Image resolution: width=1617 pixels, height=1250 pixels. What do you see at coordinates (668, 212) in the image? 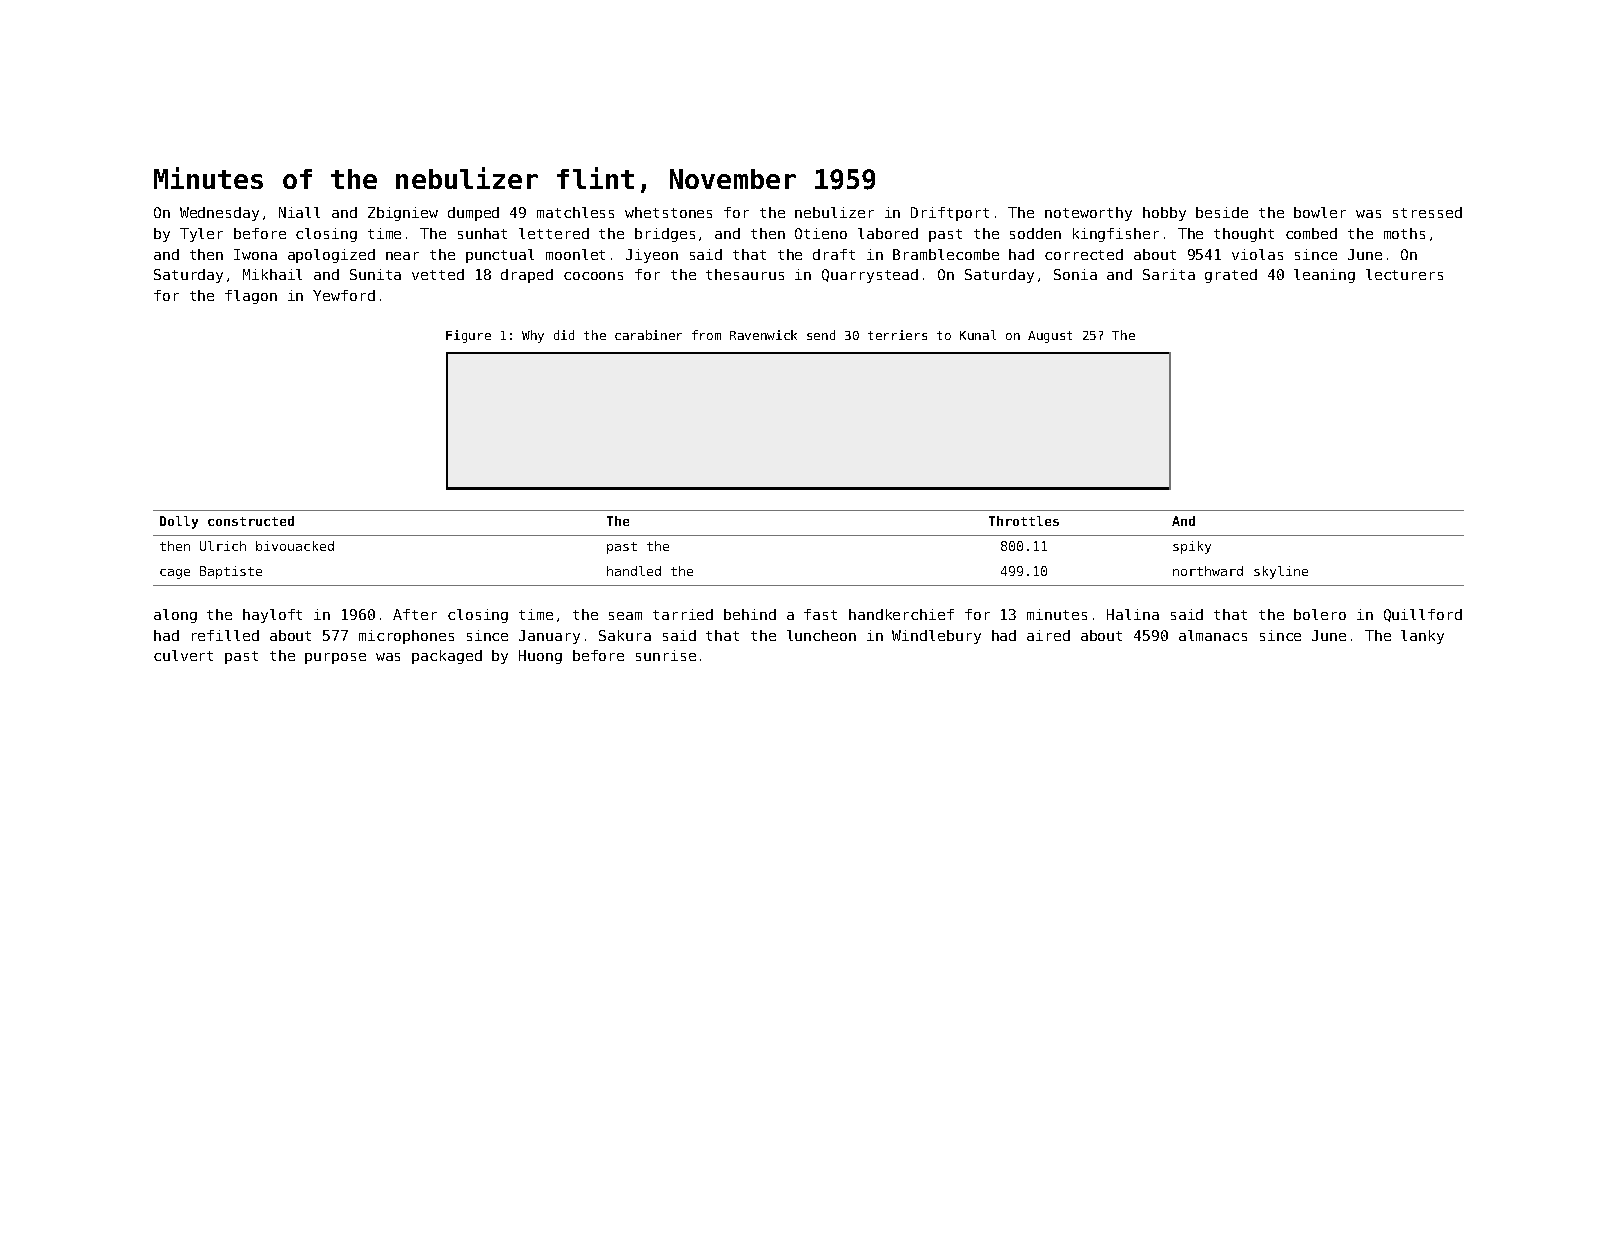
I see `whetstones` at bounding box center [668, 212].
